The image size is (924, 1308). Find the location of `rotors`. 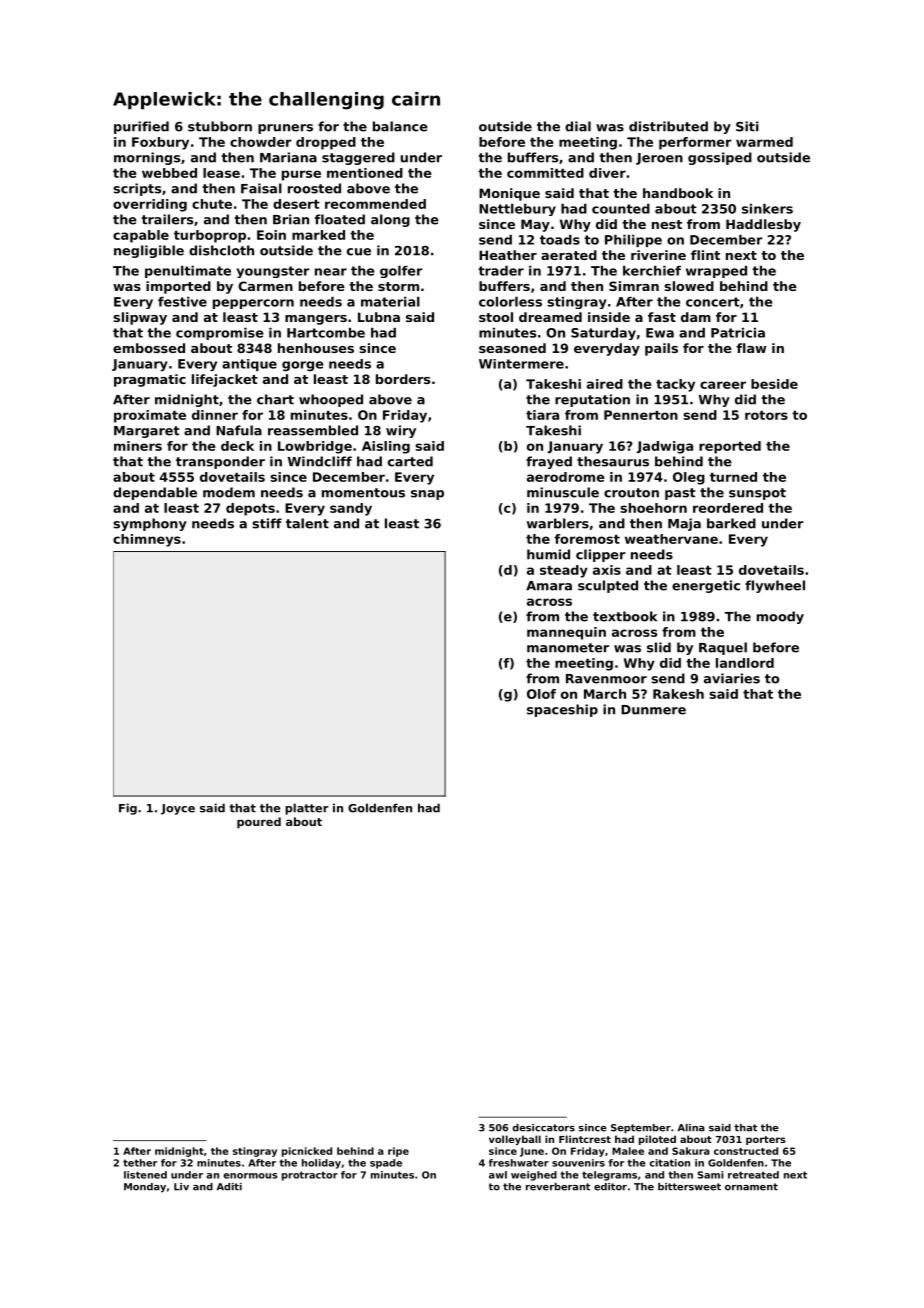

rotors is located at coordinates (766, 415).
